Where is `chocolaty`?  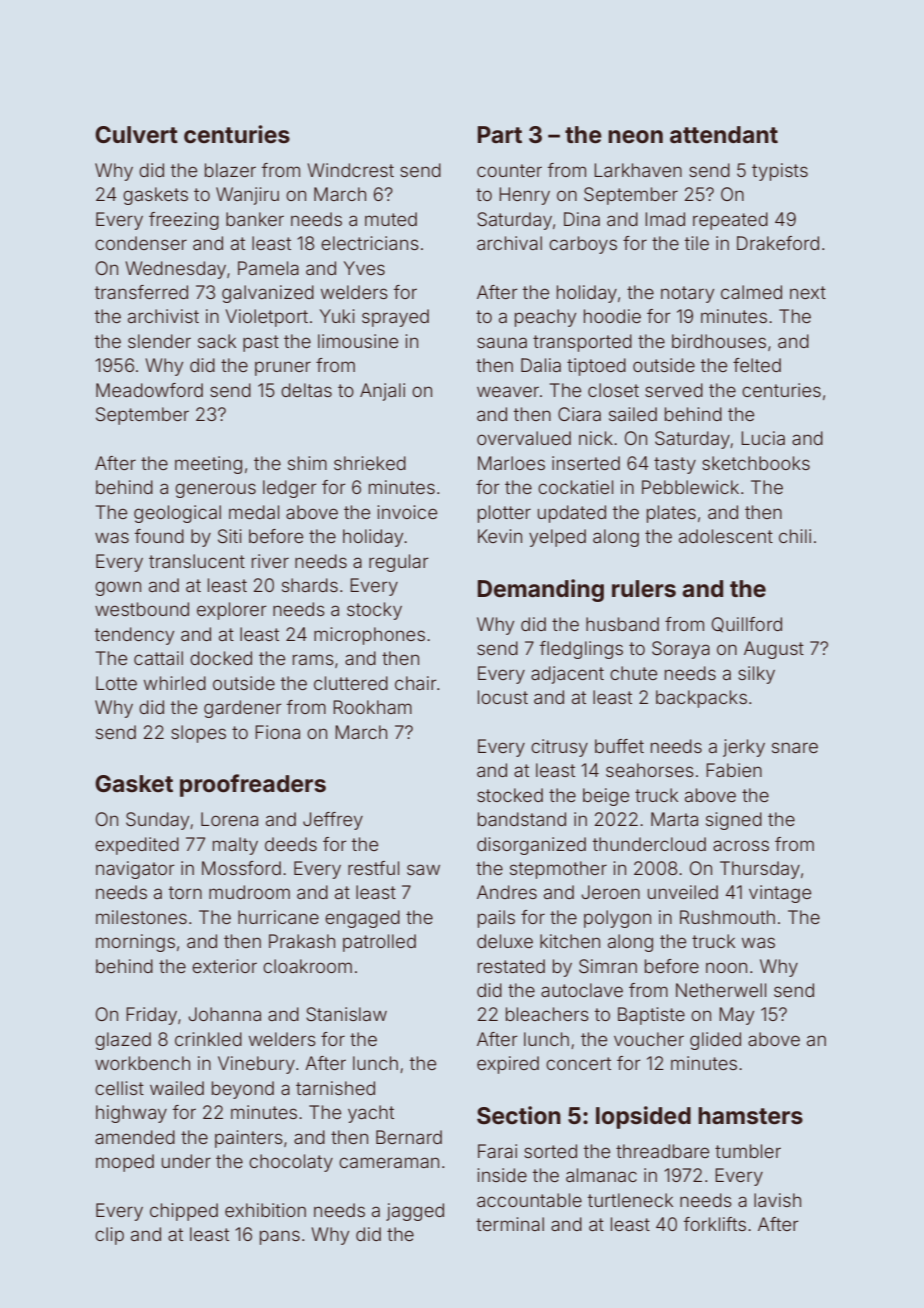 chocolaty is located at coordinates (291, 1163).
